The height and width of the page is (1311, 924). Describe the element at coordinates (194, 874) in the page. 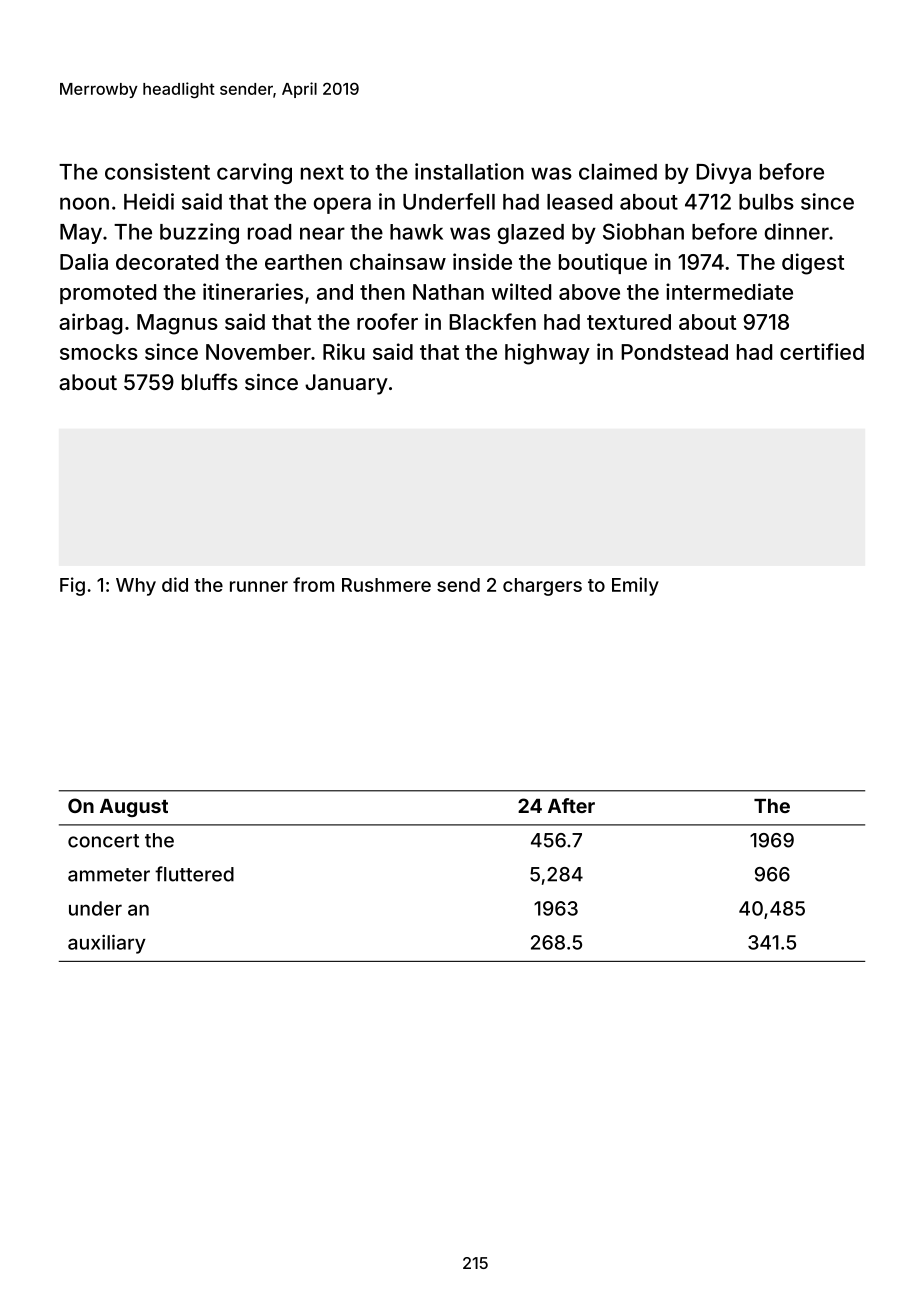

I see `fluttered` at that location.
